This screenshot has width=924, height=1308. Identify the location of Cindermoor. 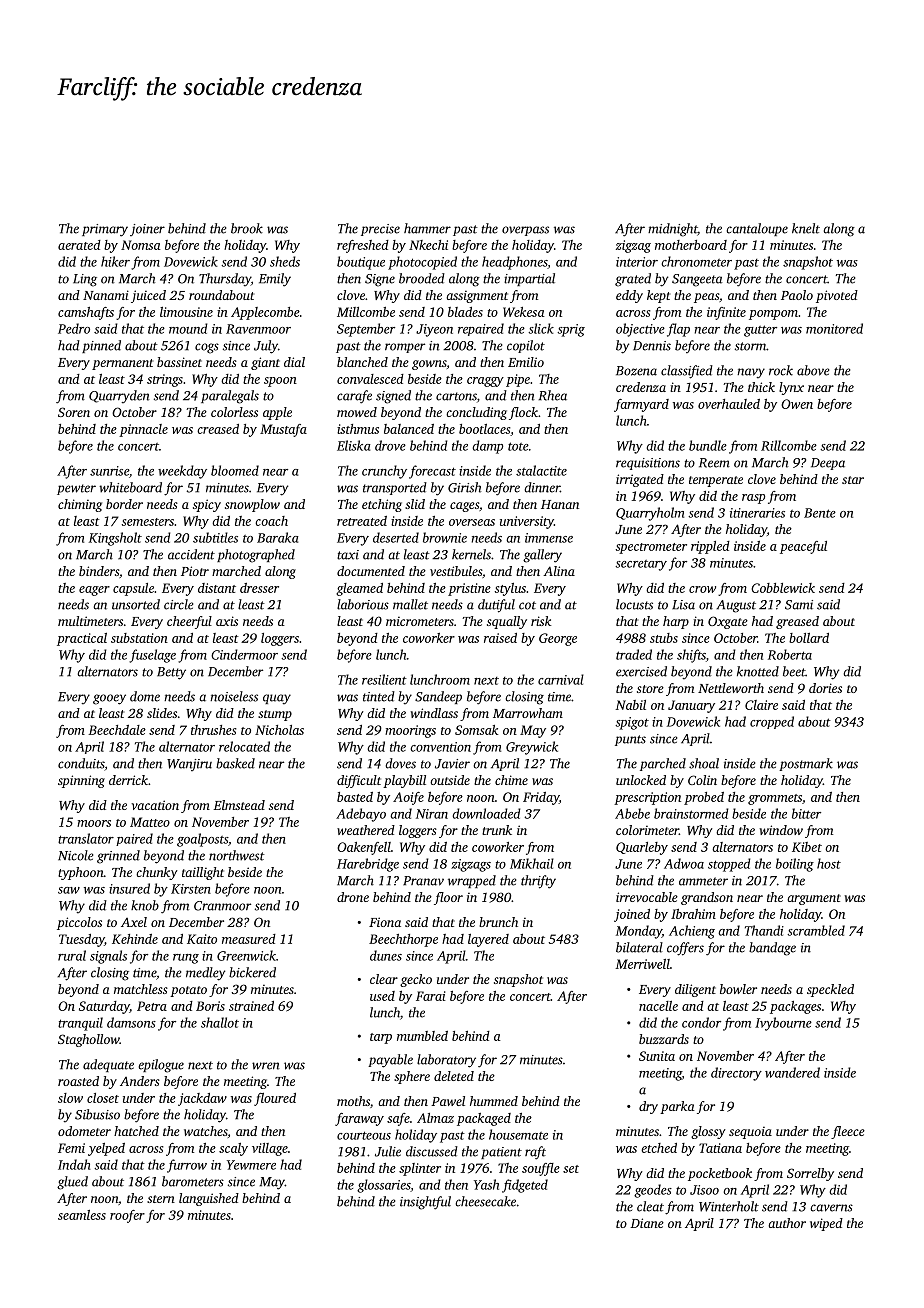
(244, 654).
